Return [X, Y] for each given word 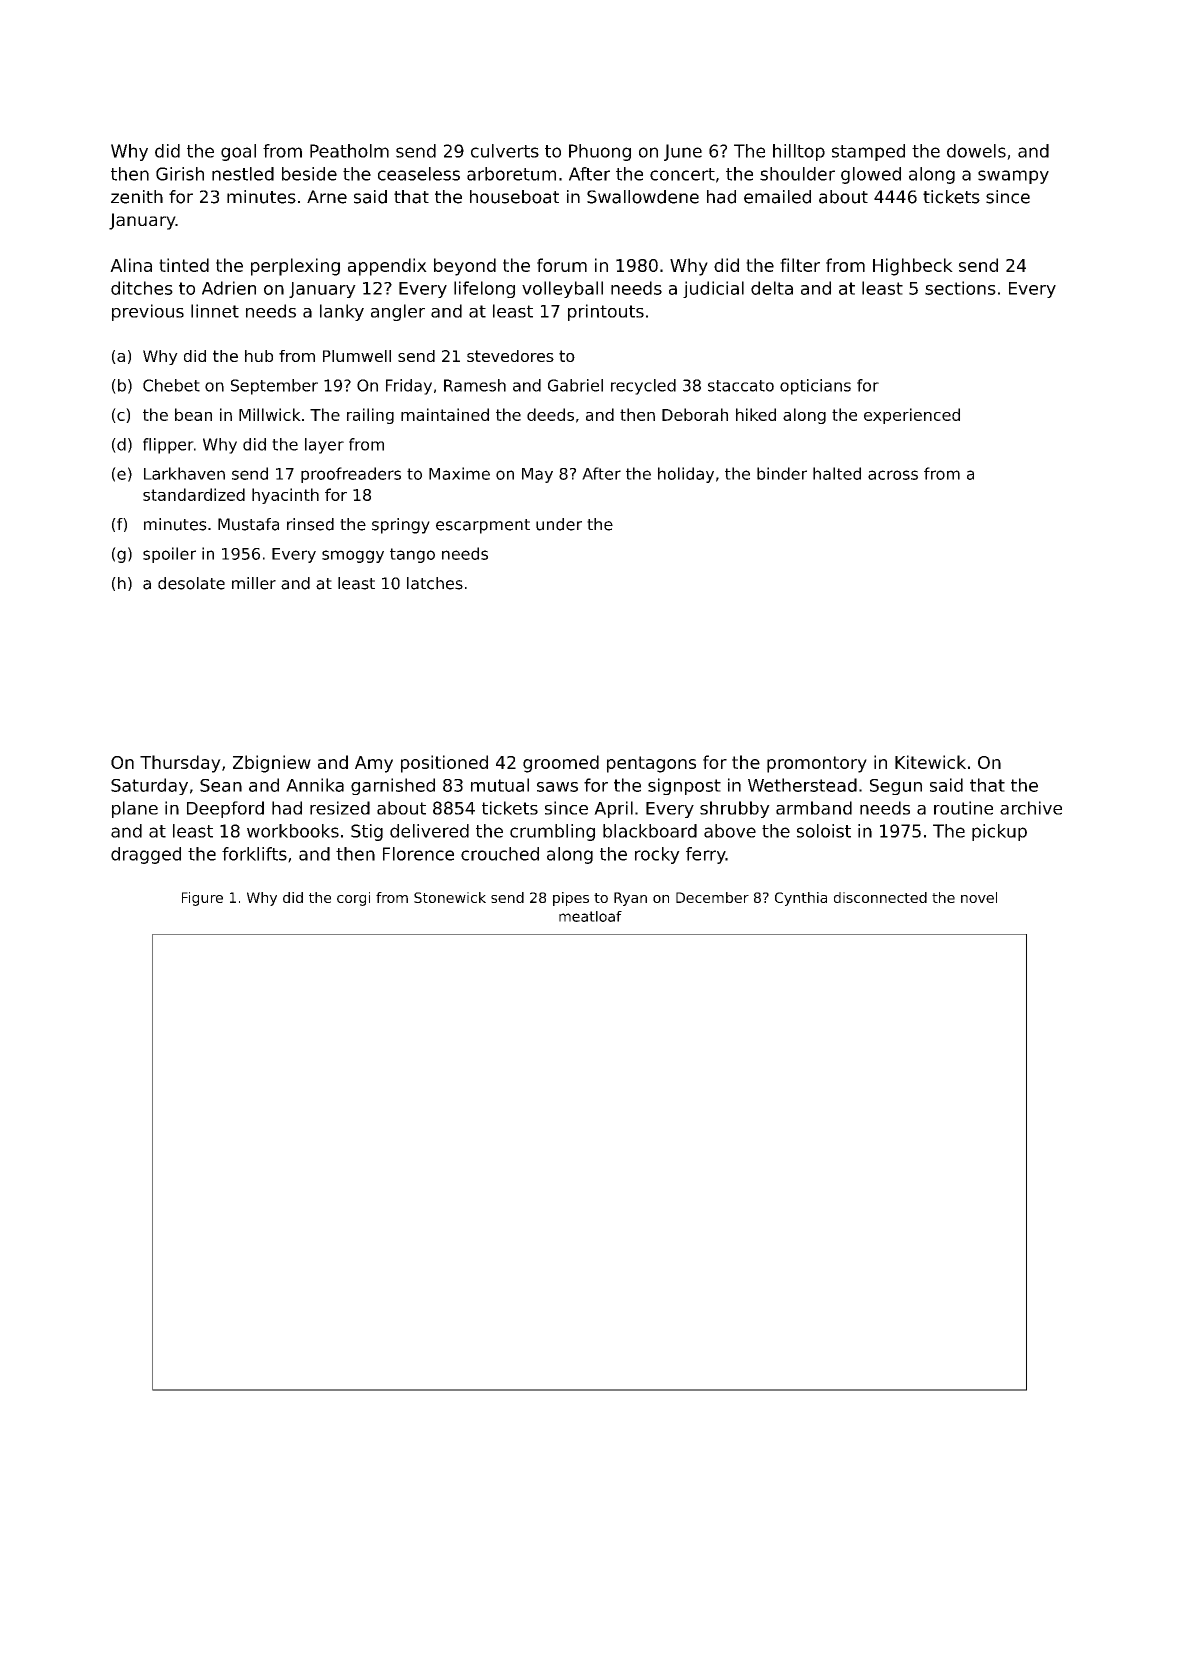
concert [682, 174]
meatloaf [590, 916]
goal [238, 152]
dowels [976, 151]
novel [979, 897]
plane [135, 809]
